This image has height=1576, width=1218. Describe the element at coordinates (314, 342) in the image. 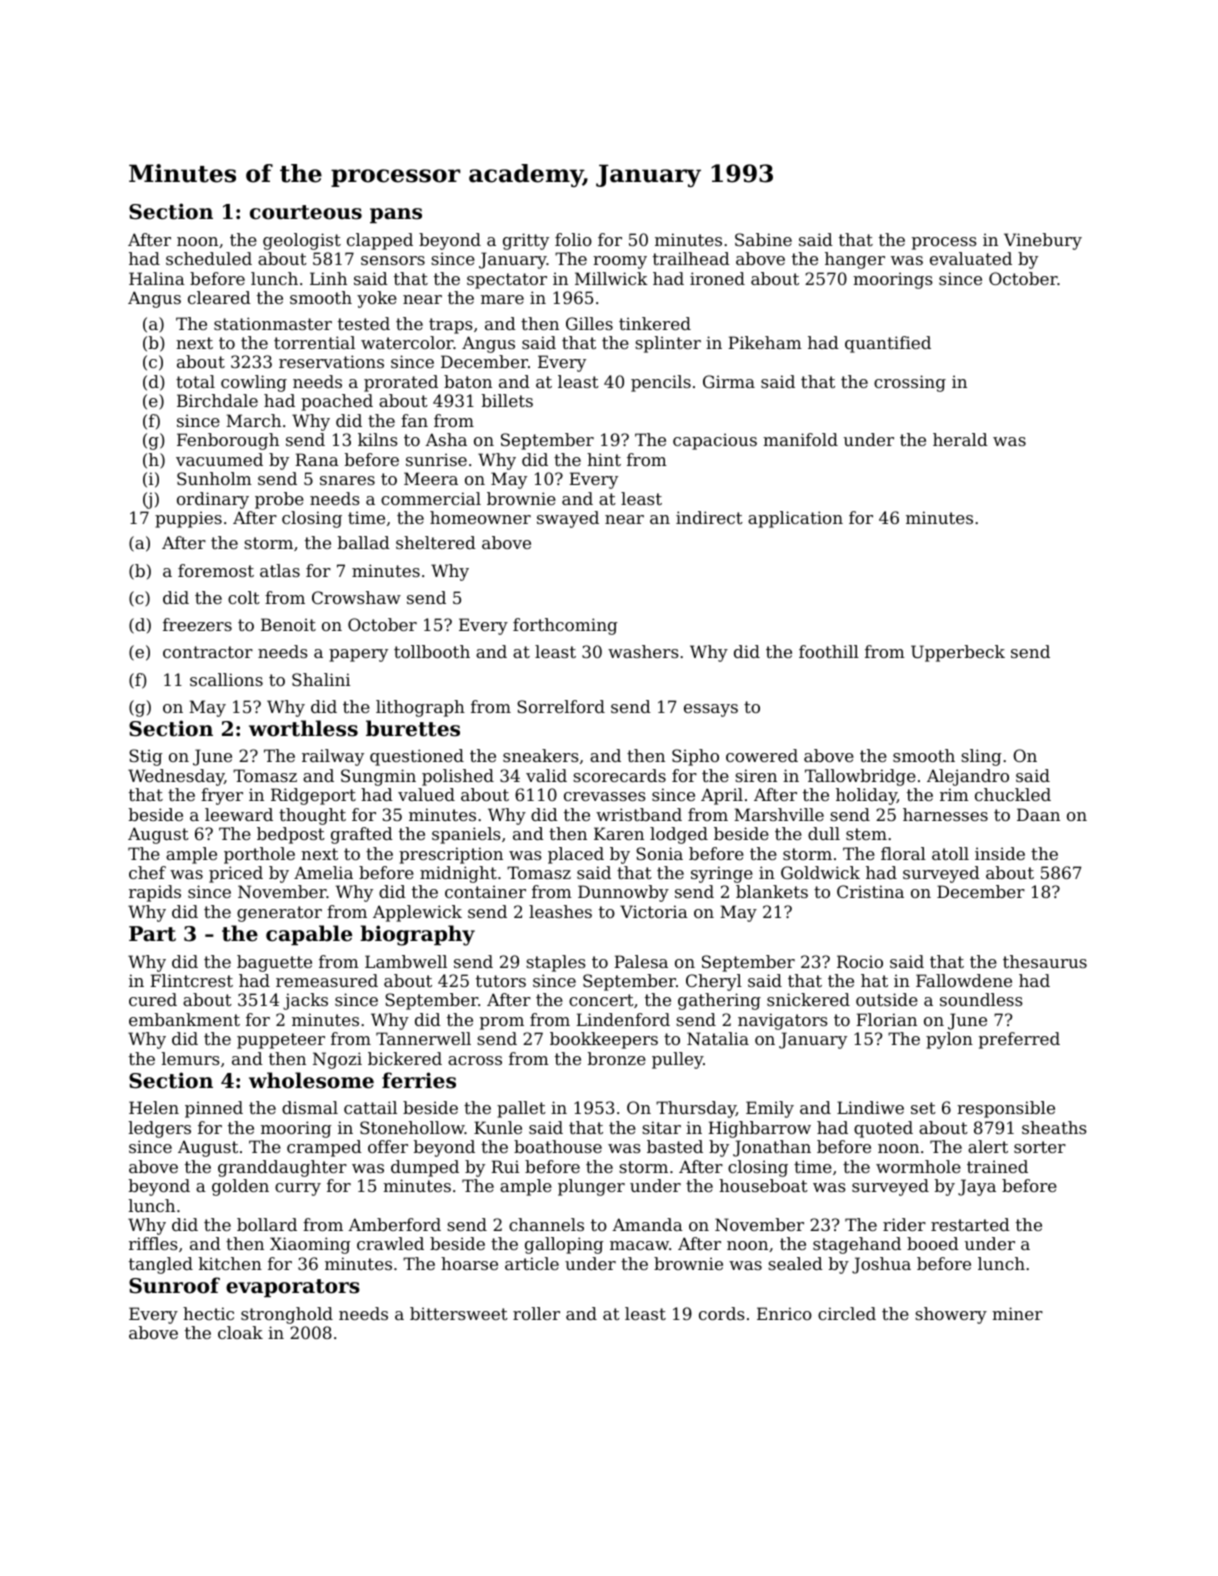

I see `torrential` at that location.
